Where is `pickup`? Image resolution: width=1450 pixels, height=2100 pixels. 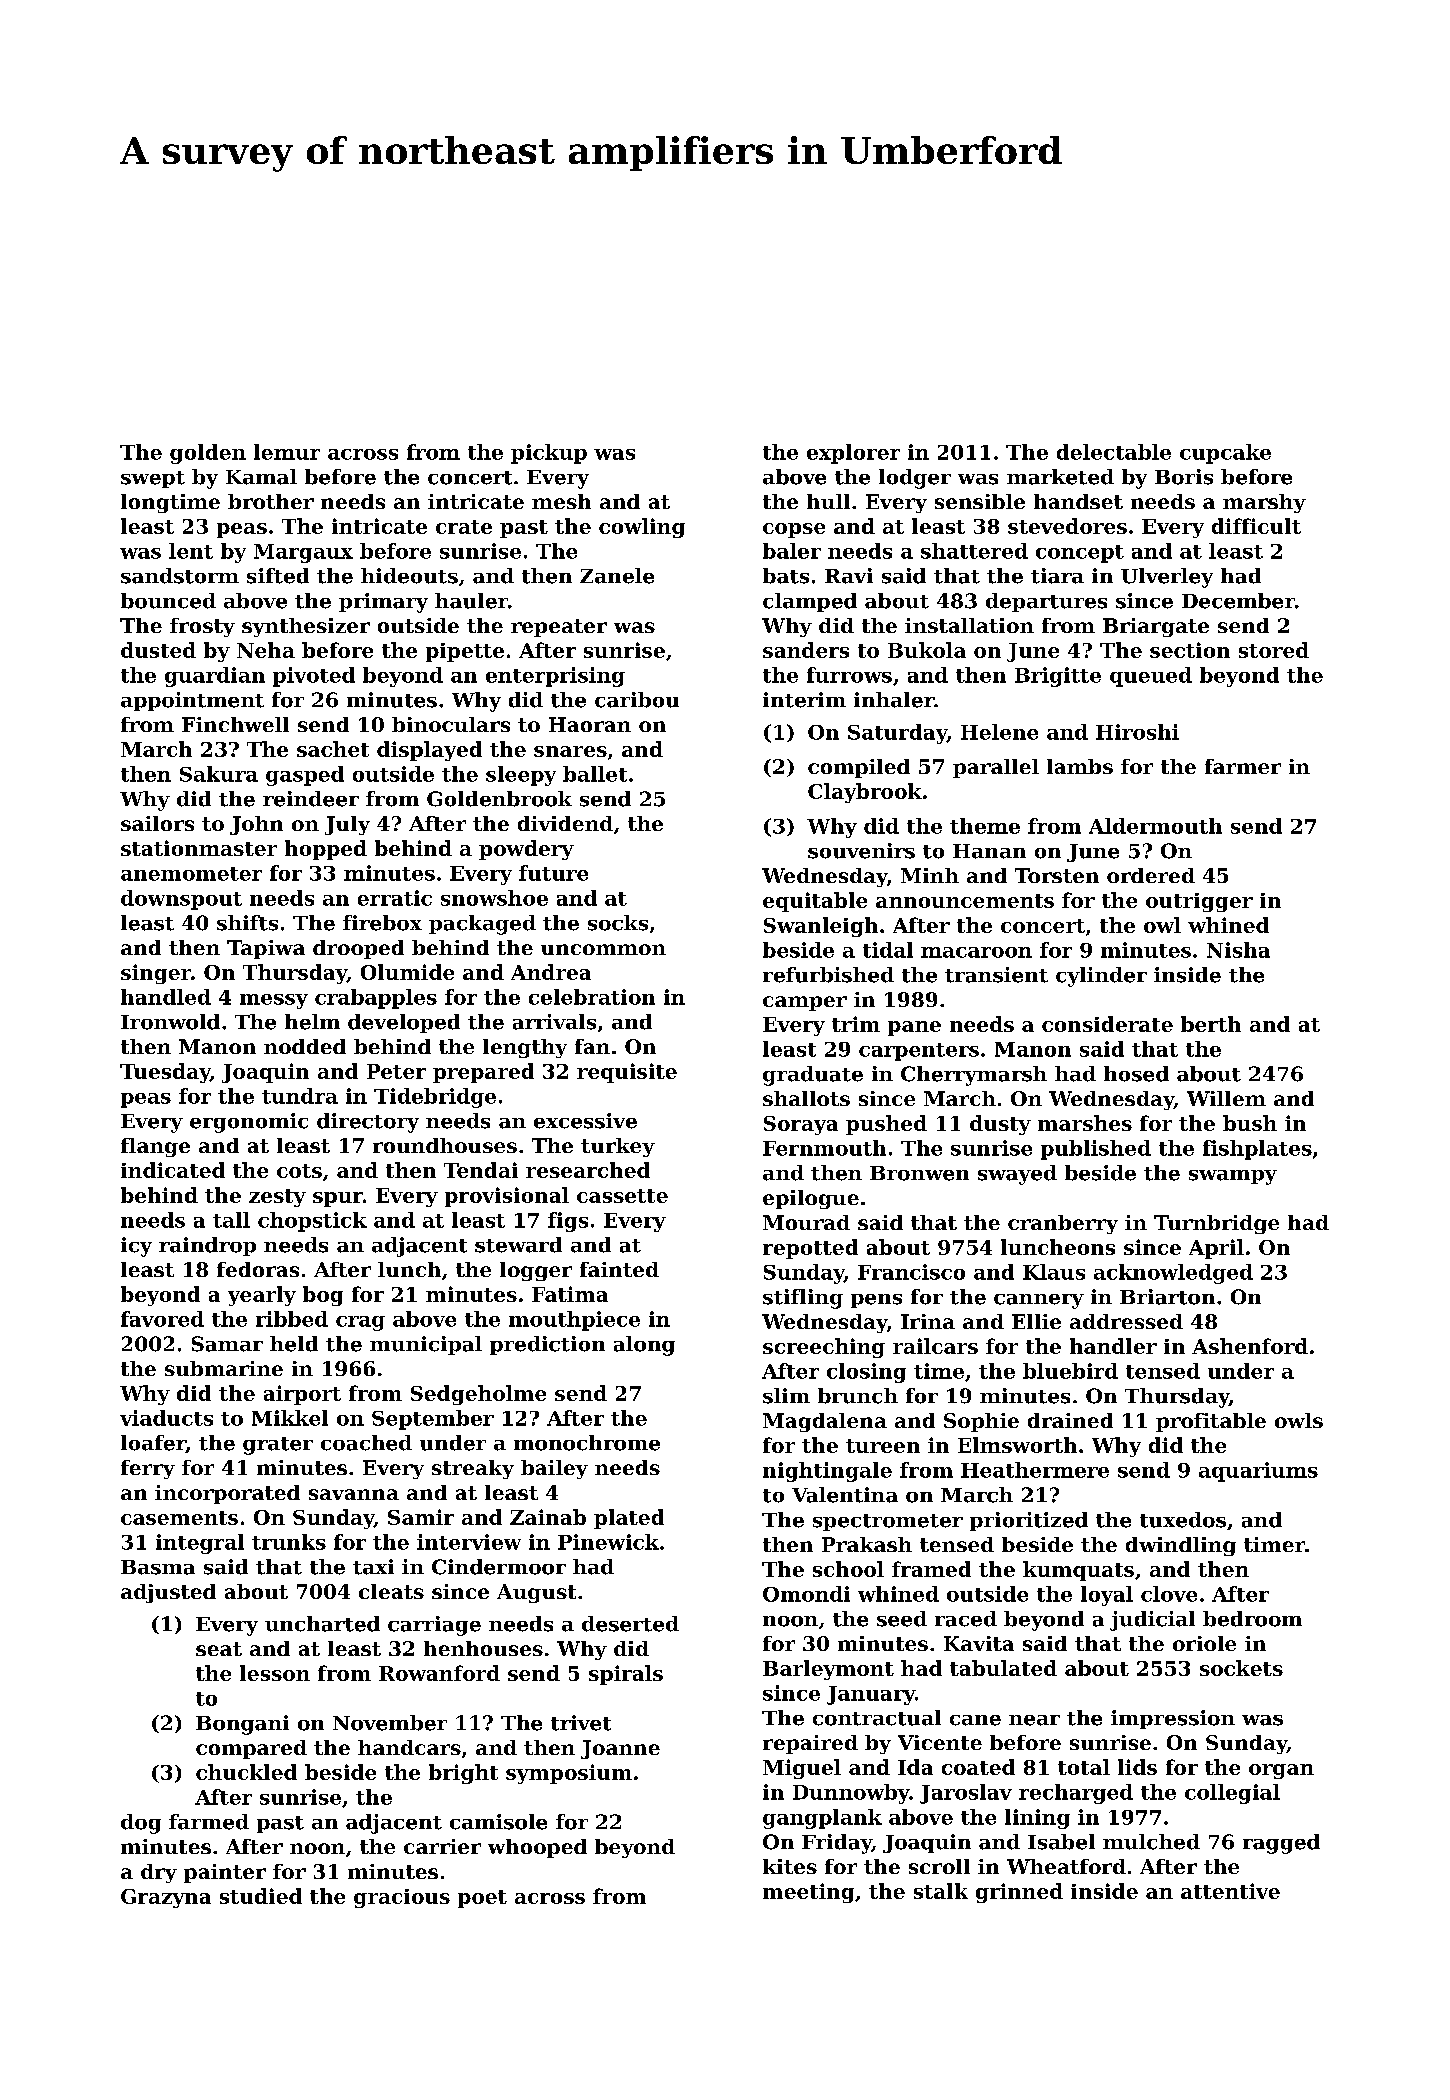
pickup is located at coordinates (549, 454).
